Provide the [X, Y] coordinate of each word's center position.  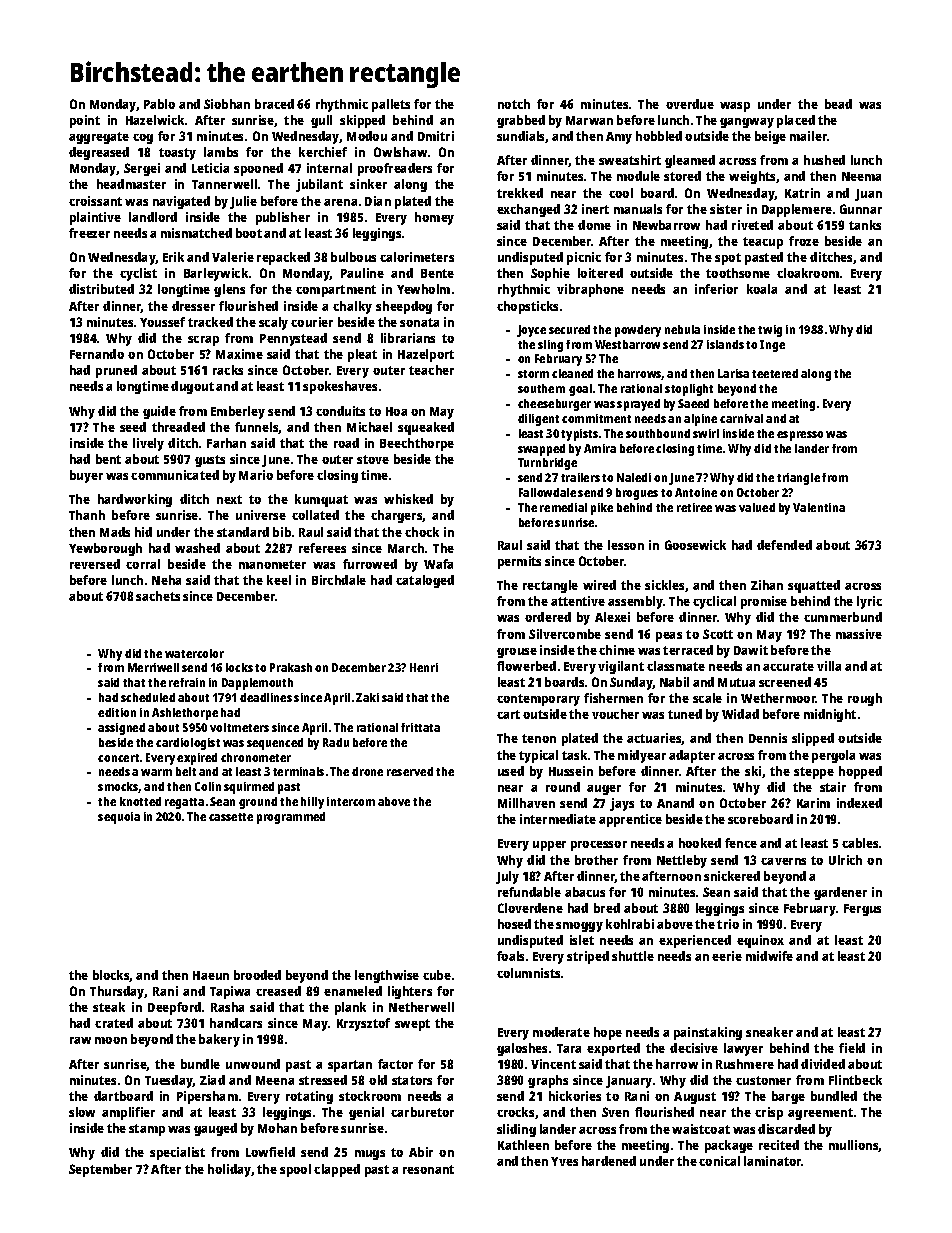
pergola [833, 756]
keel [279, 580]
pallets [391, 105]
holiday [229, 1170]
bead [838, 104]
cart [508, 714]
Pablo [159, 104]
